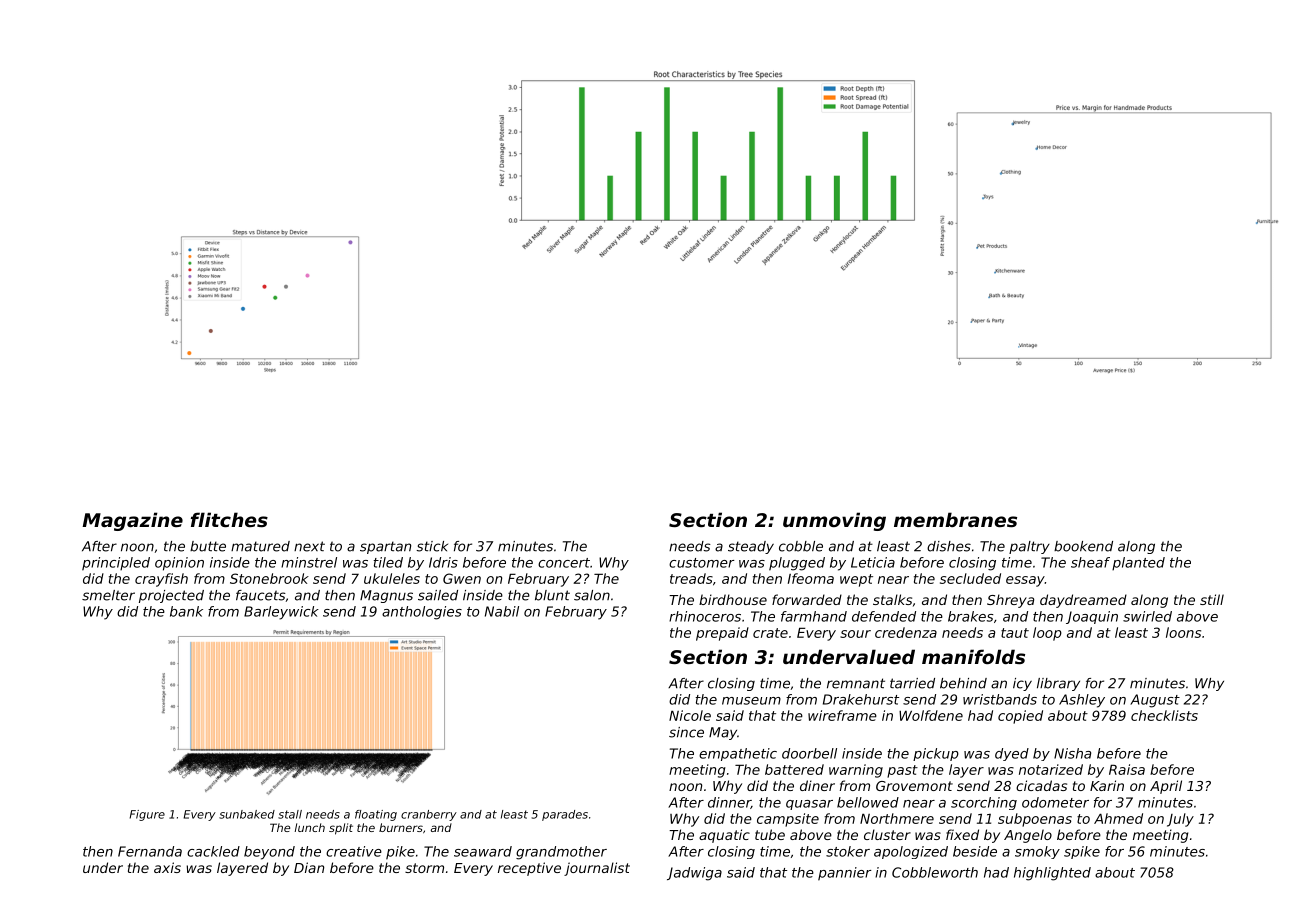  I want to click on blunt, so click(552, 595).
